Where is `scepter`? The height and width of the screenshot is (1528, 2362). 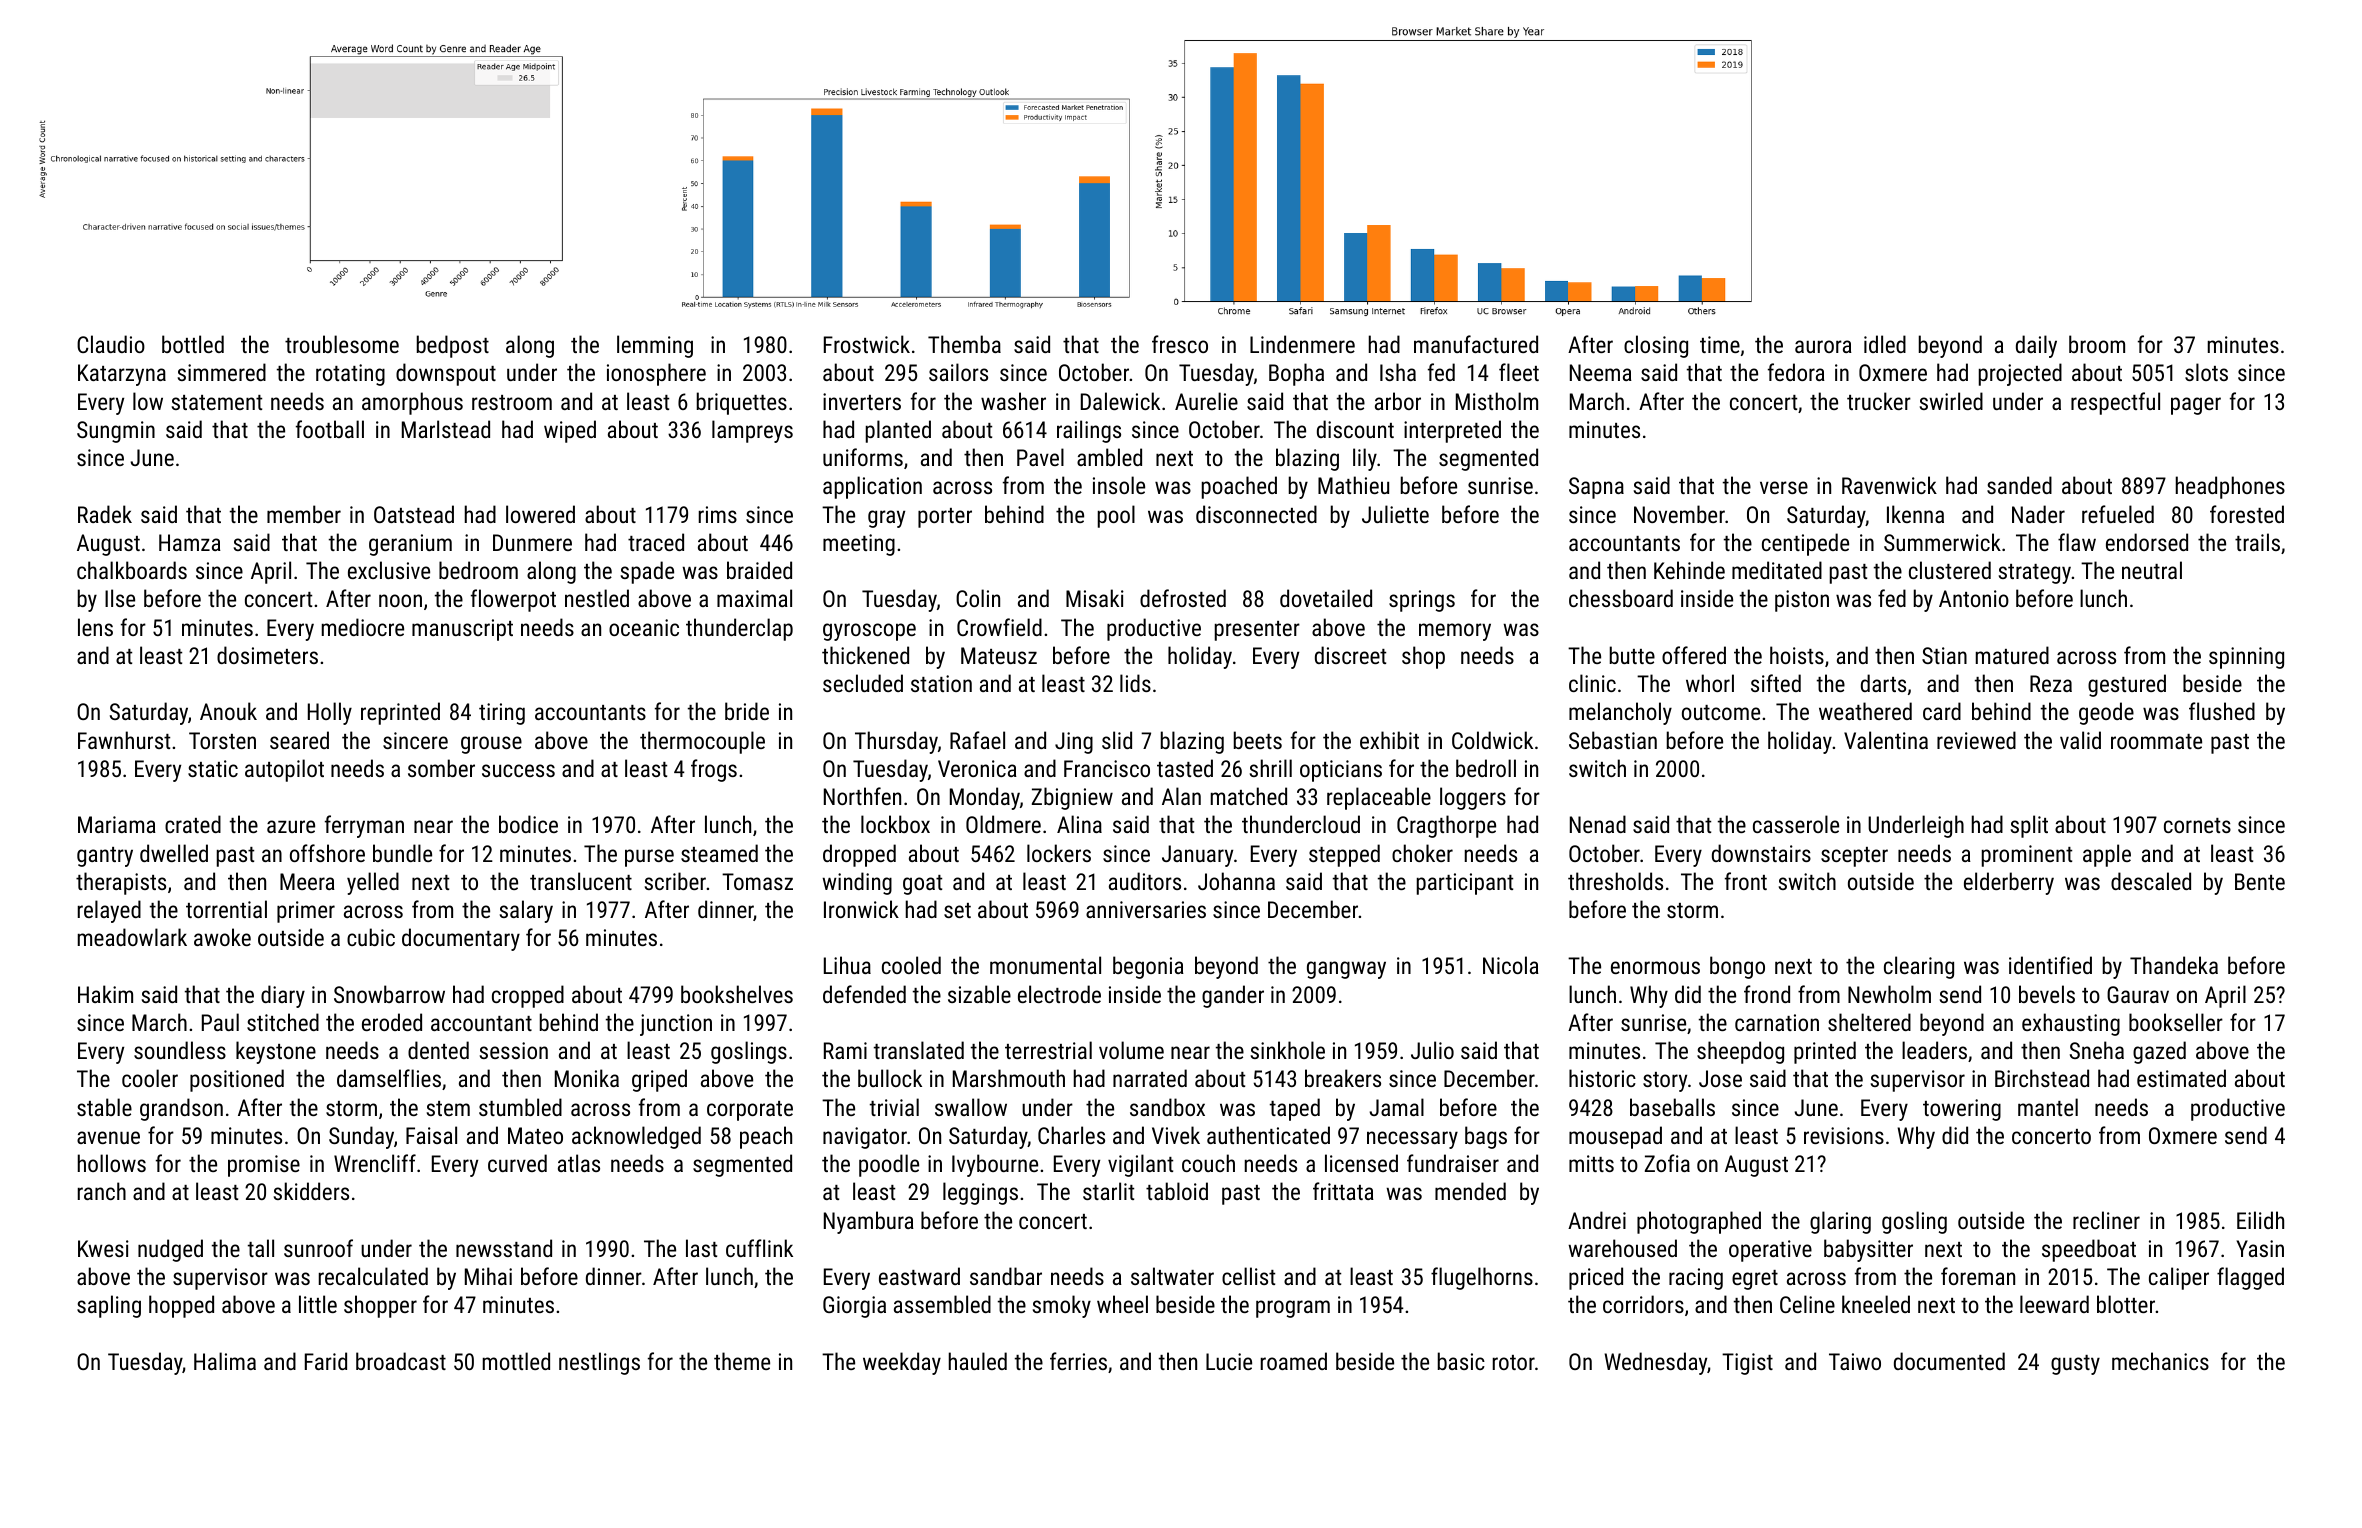
scepter is located at coordinates (1854, 857).
